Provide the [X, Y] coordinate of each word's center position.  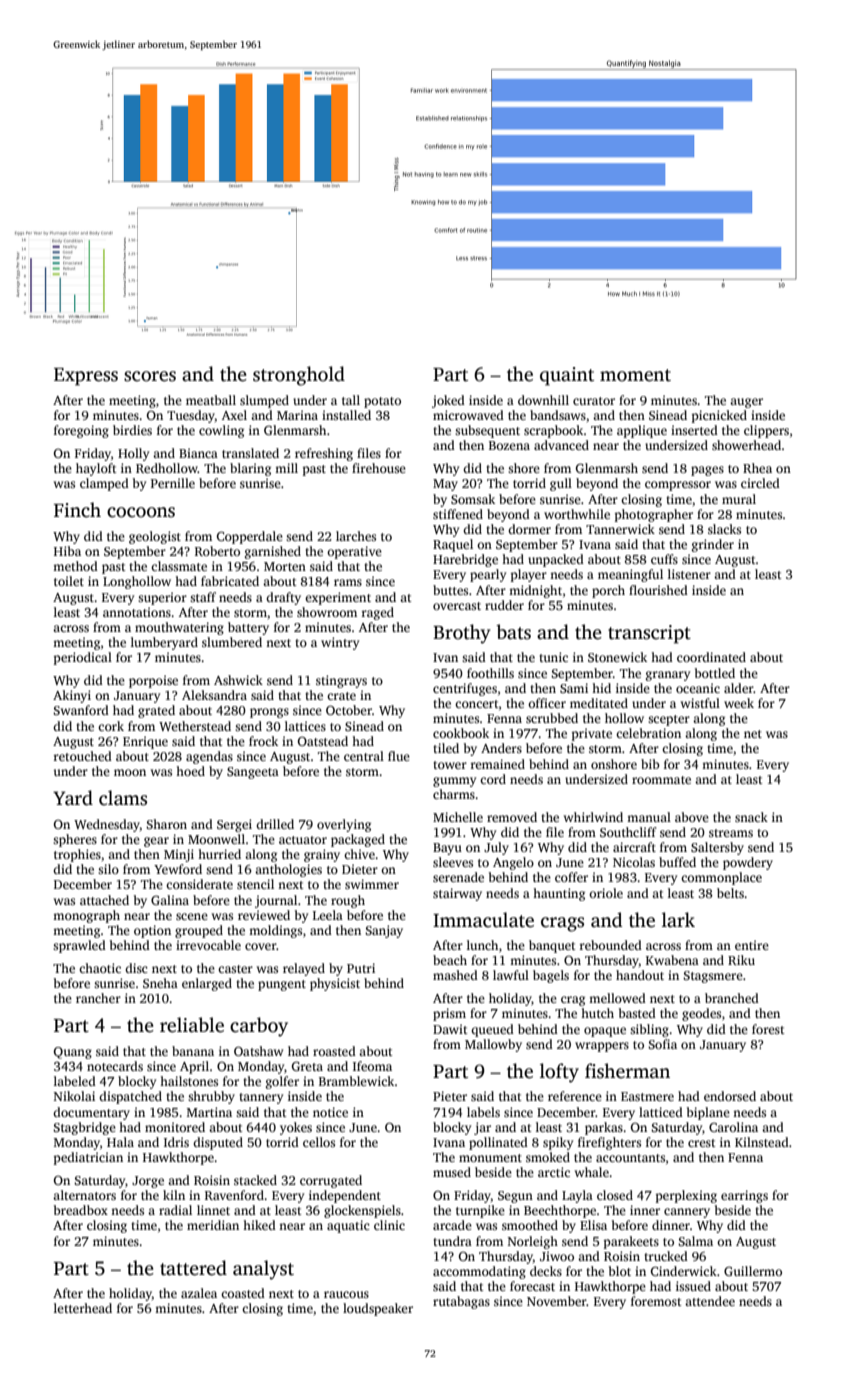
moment [635, 375]
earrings [744, 1196]
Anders [501, 748]
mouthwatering [179, 628]
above [692, 817]
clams [123, 798]
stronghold [299, 376]
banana [193, 1051]
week [739, 703]
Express [86, 377]
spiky [558, 1143]
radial [175, 1210]
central [364, 756]
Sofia [662, 1044]
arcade [452, 1225]
